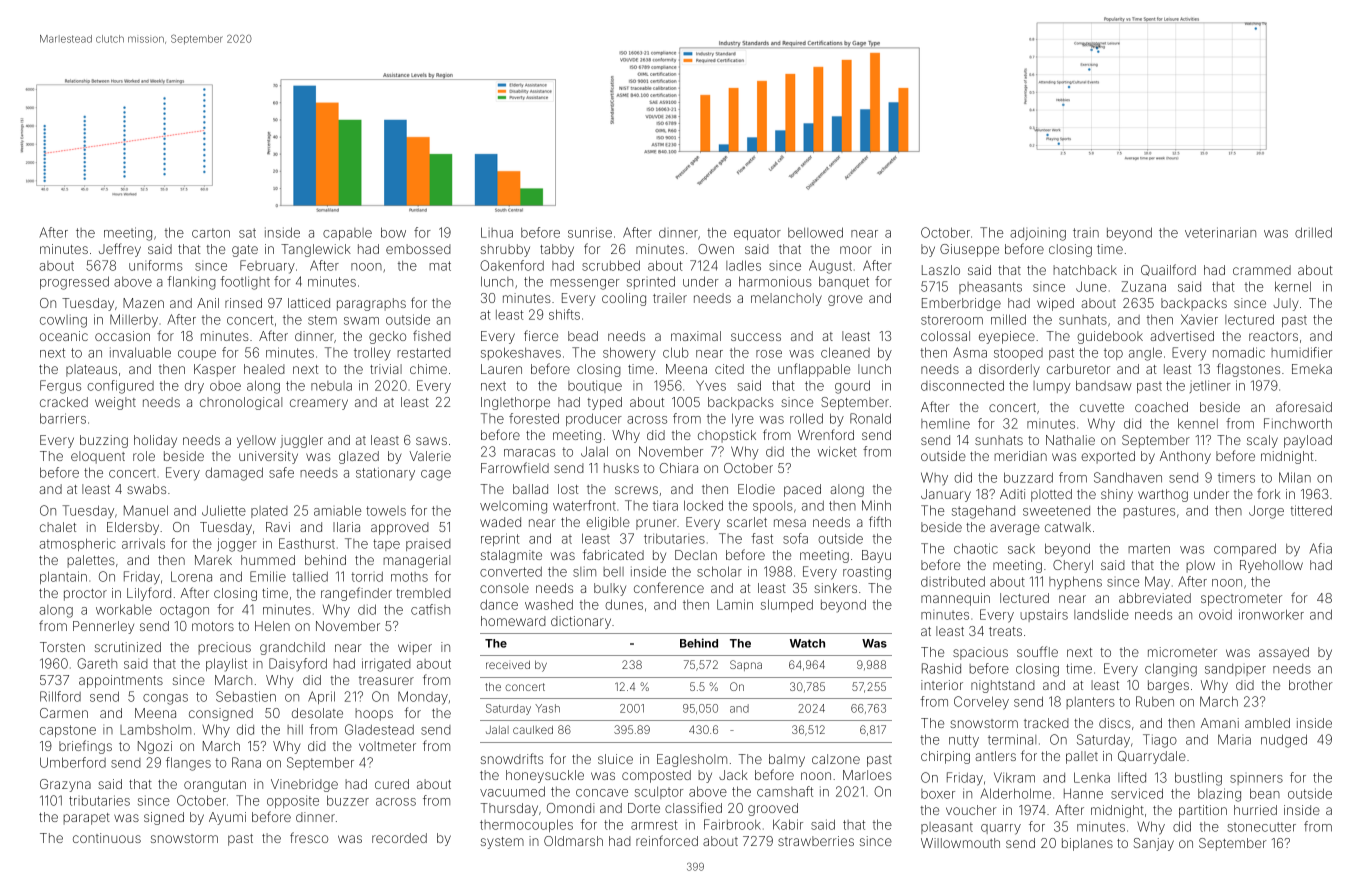  Describe the element at coordinates (845, 352) in the screenshot. I see `cleaned` at that location.
